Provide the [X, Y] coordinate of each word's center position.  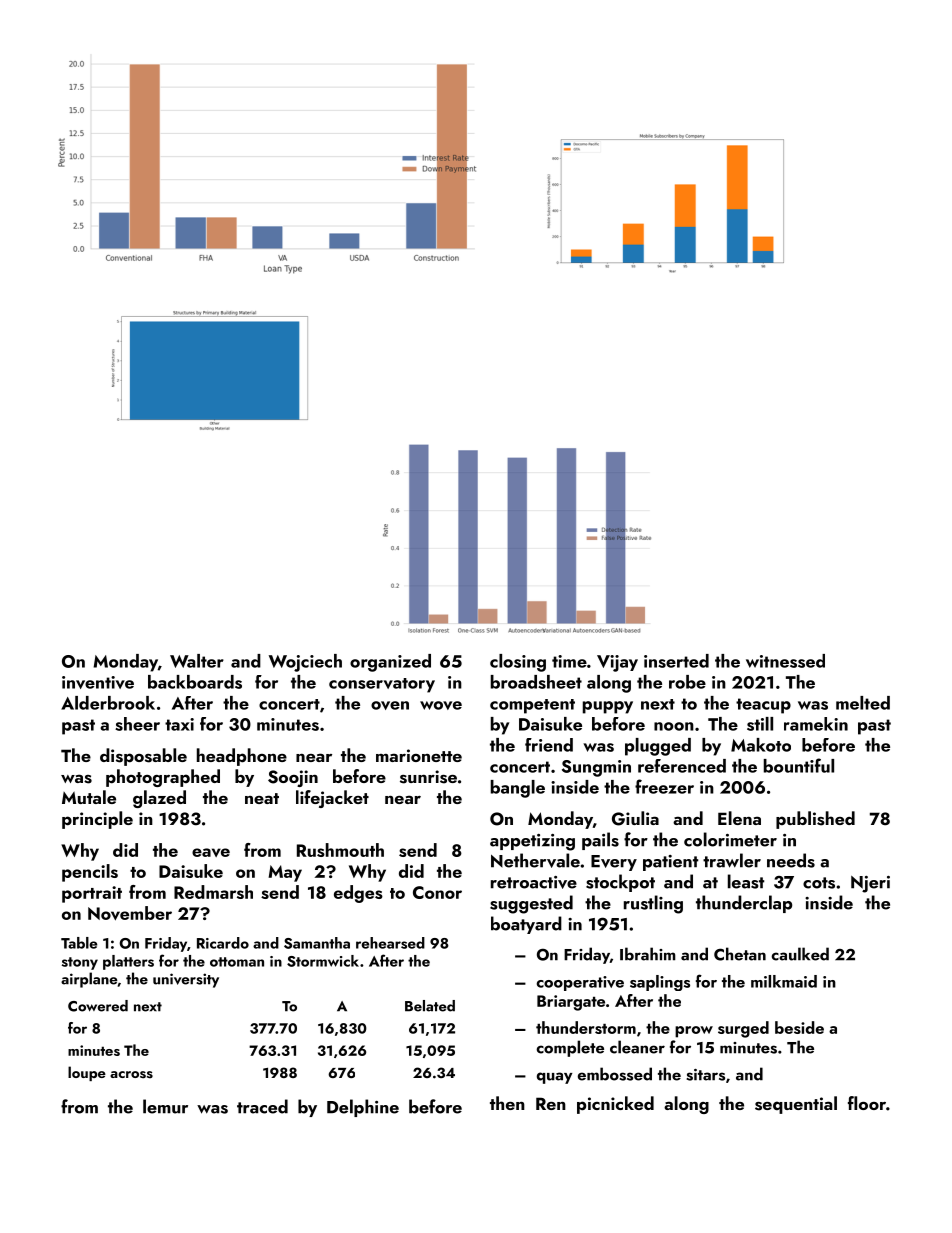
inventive [98, 682]
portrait [92, 894]
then [507, 1103]
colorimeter [730, 839]
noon [674, 726]
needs [791, 860]
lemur [165, 1106]
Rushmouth [340, 850]
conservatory [382, 685]
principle [97, 820]
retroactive [534, 882]
